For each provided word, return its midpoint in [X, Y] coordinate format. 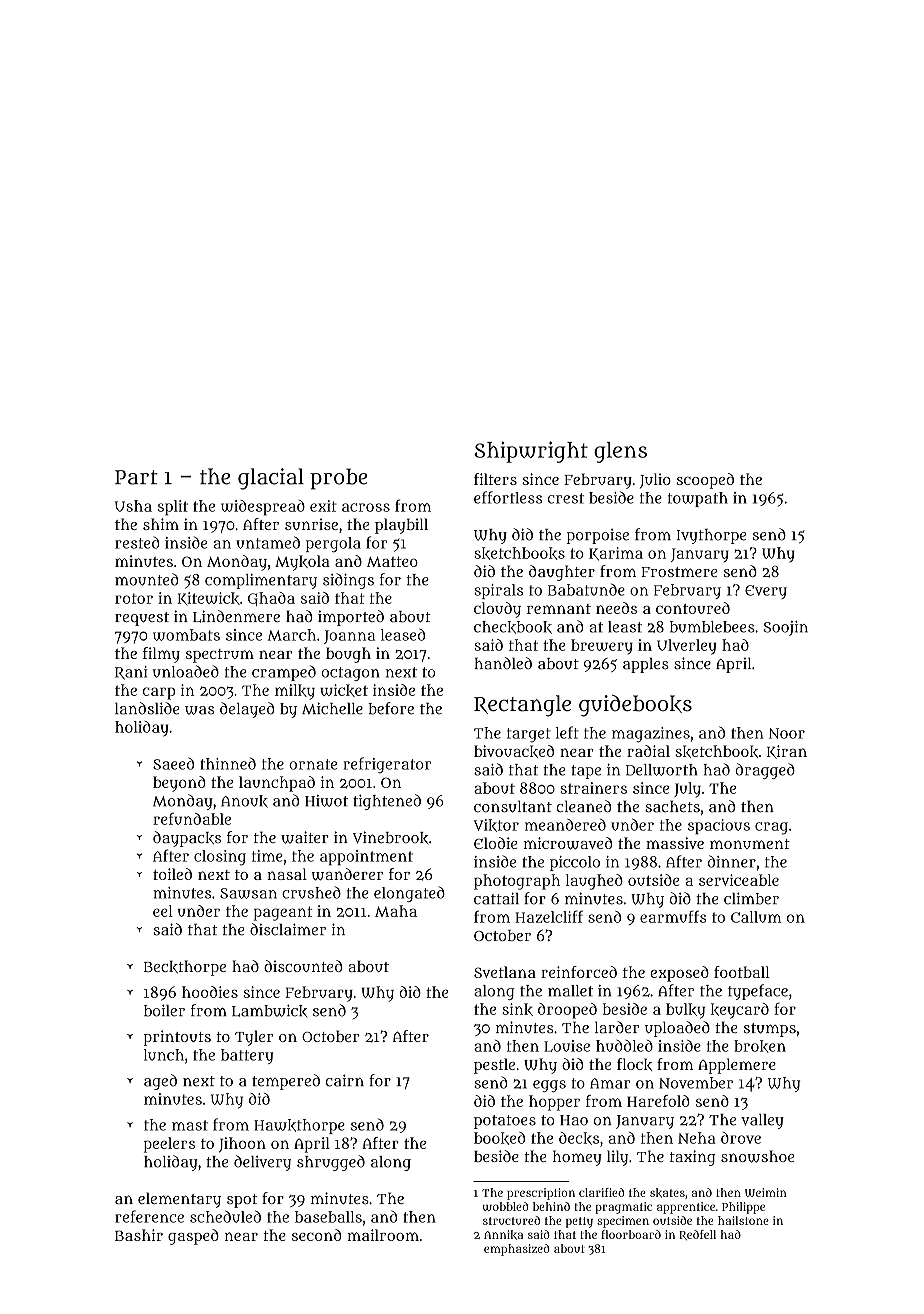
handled [503, 663]
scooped [705, 481]
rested [137, 542]
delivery [262, 1163]
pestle [494, 1066]
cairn [345, 1080]
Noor [787, 733]
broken [760, 1046]
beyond [179, 784]
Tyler [254, 1038]
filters [495, 479]
